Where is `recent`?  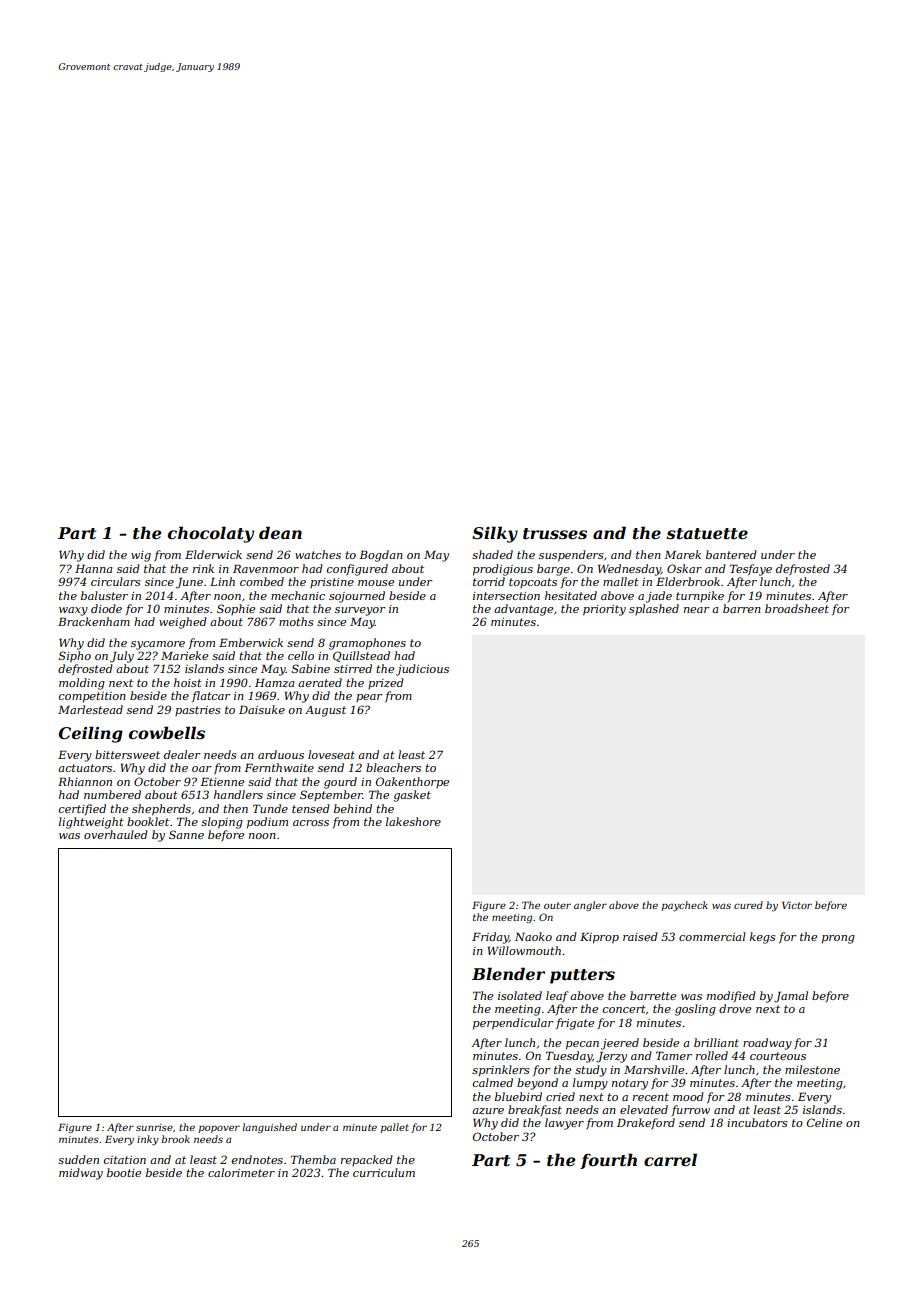 recent is located at coordinates (651, 1097).
